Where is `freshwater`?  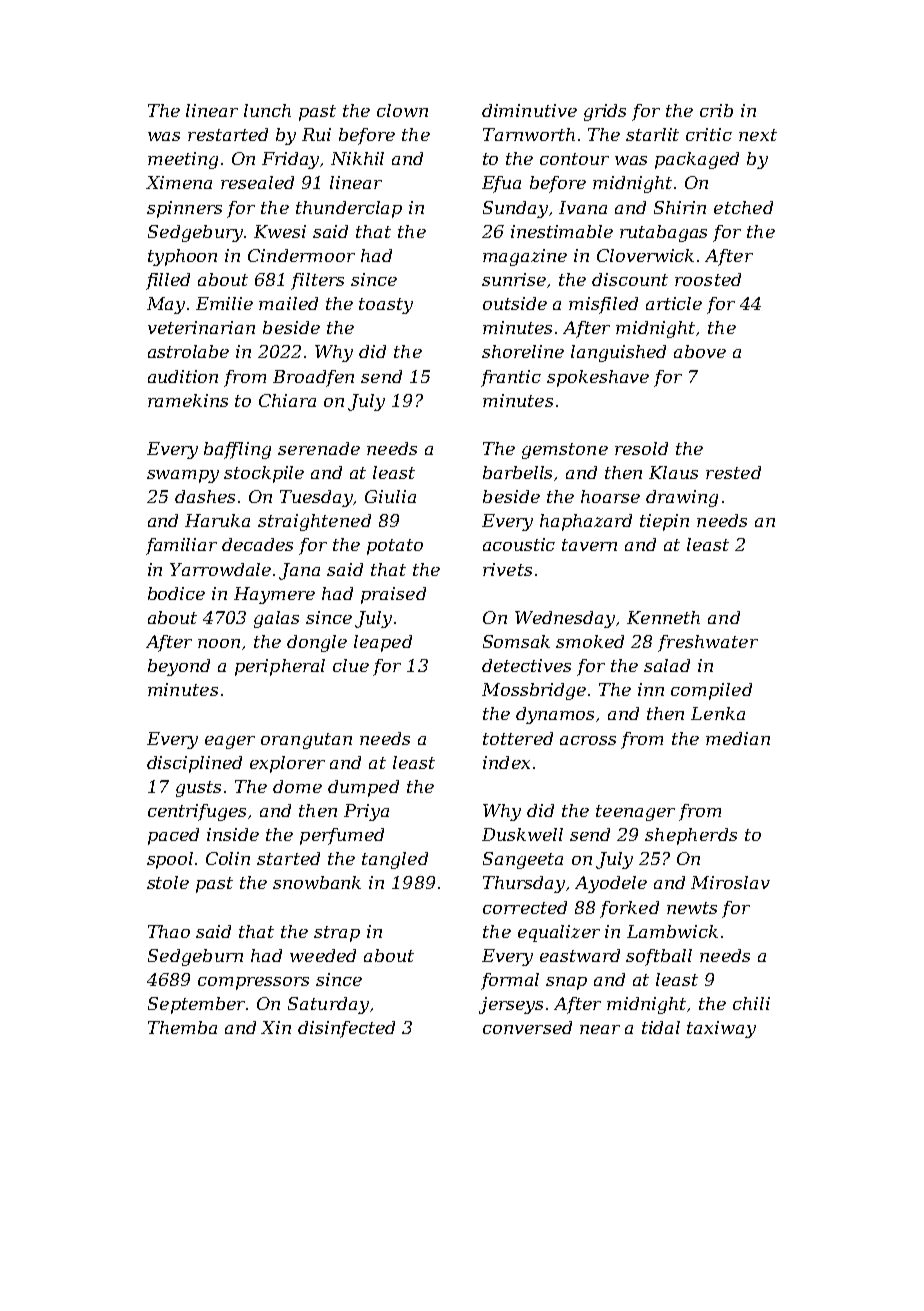 freshwater is located at coordinates (708, 643).
